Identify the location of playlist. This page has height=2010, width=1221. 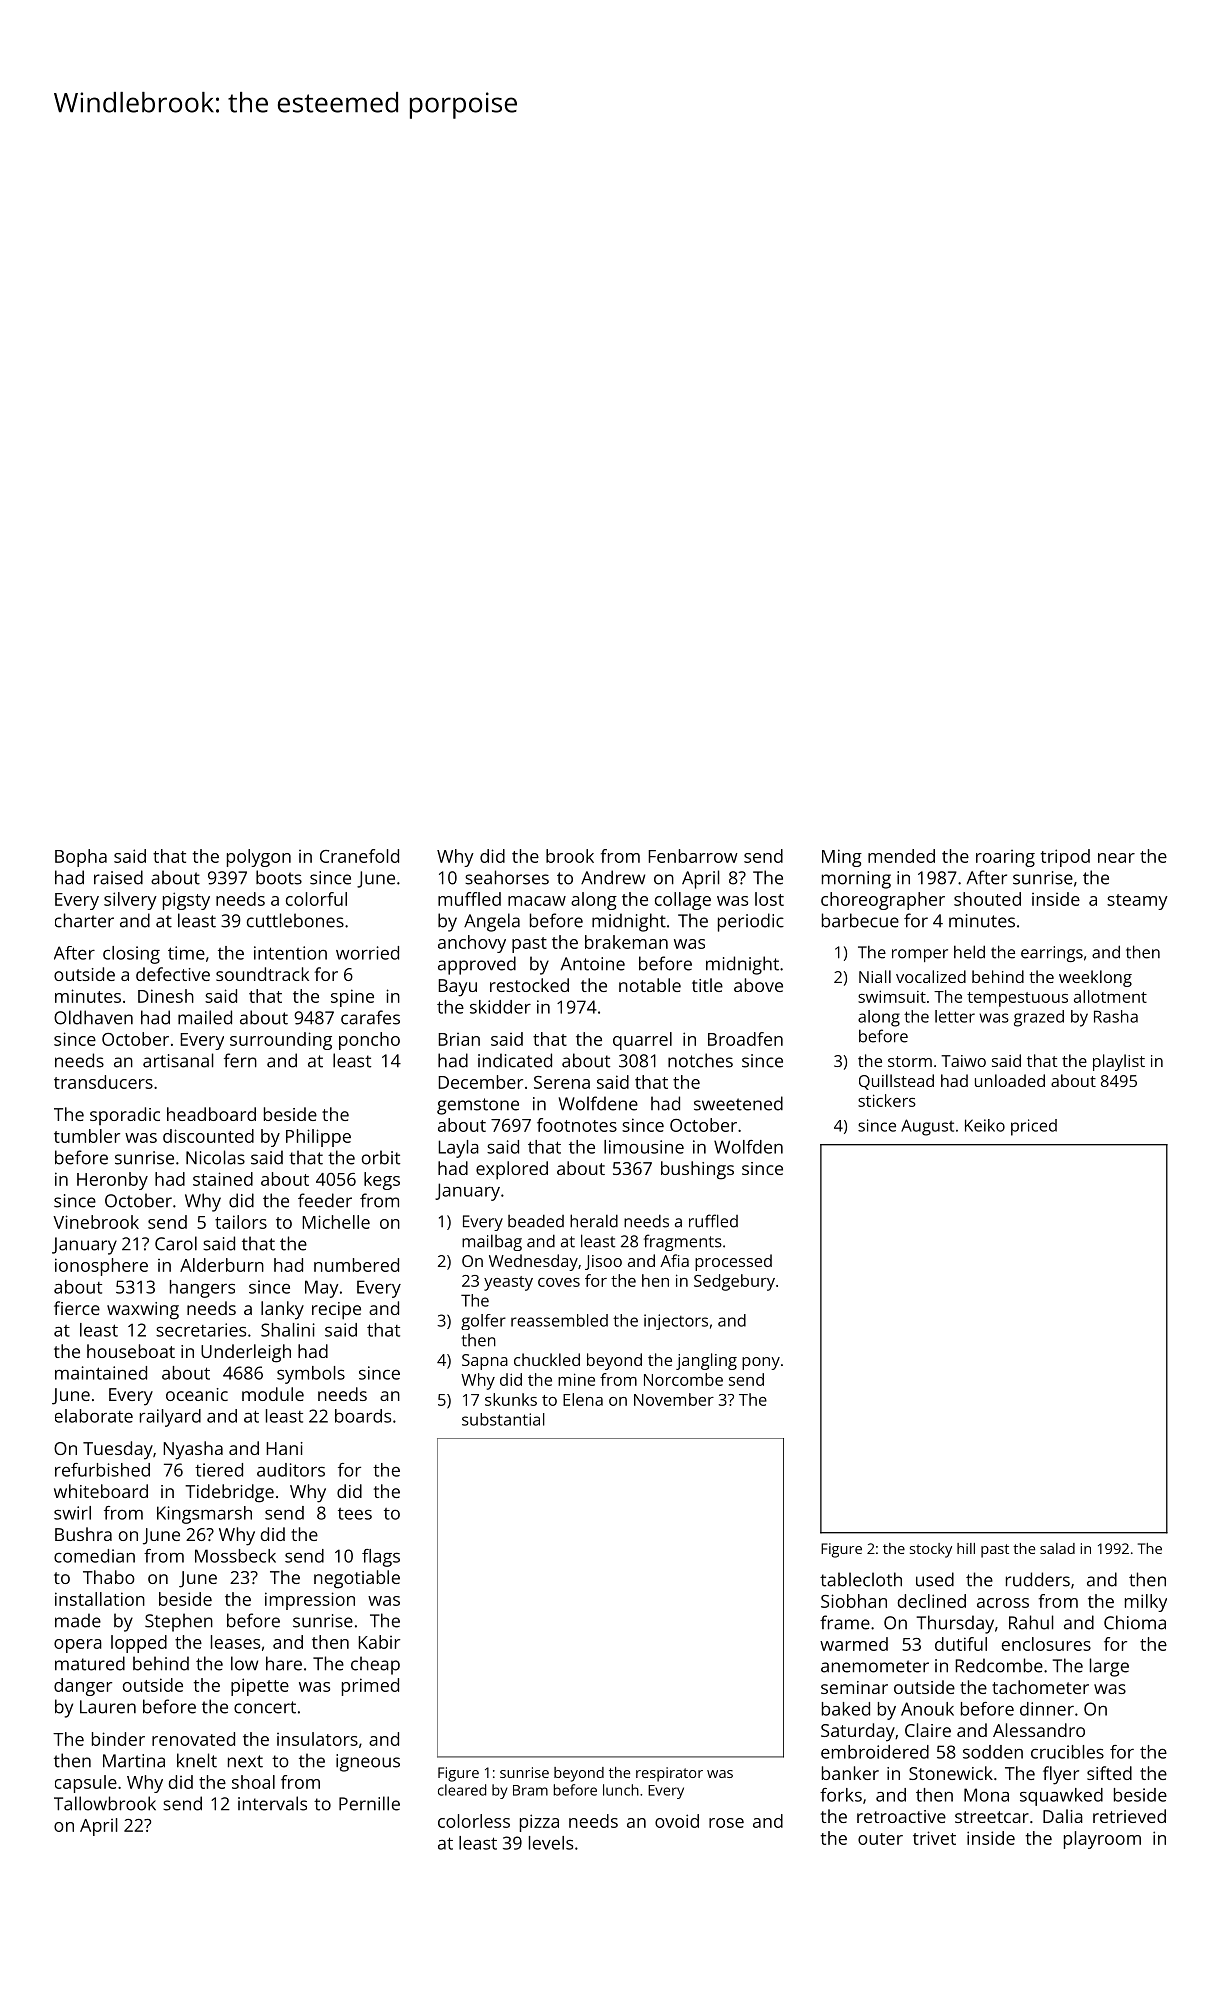
(1119, 1062).
